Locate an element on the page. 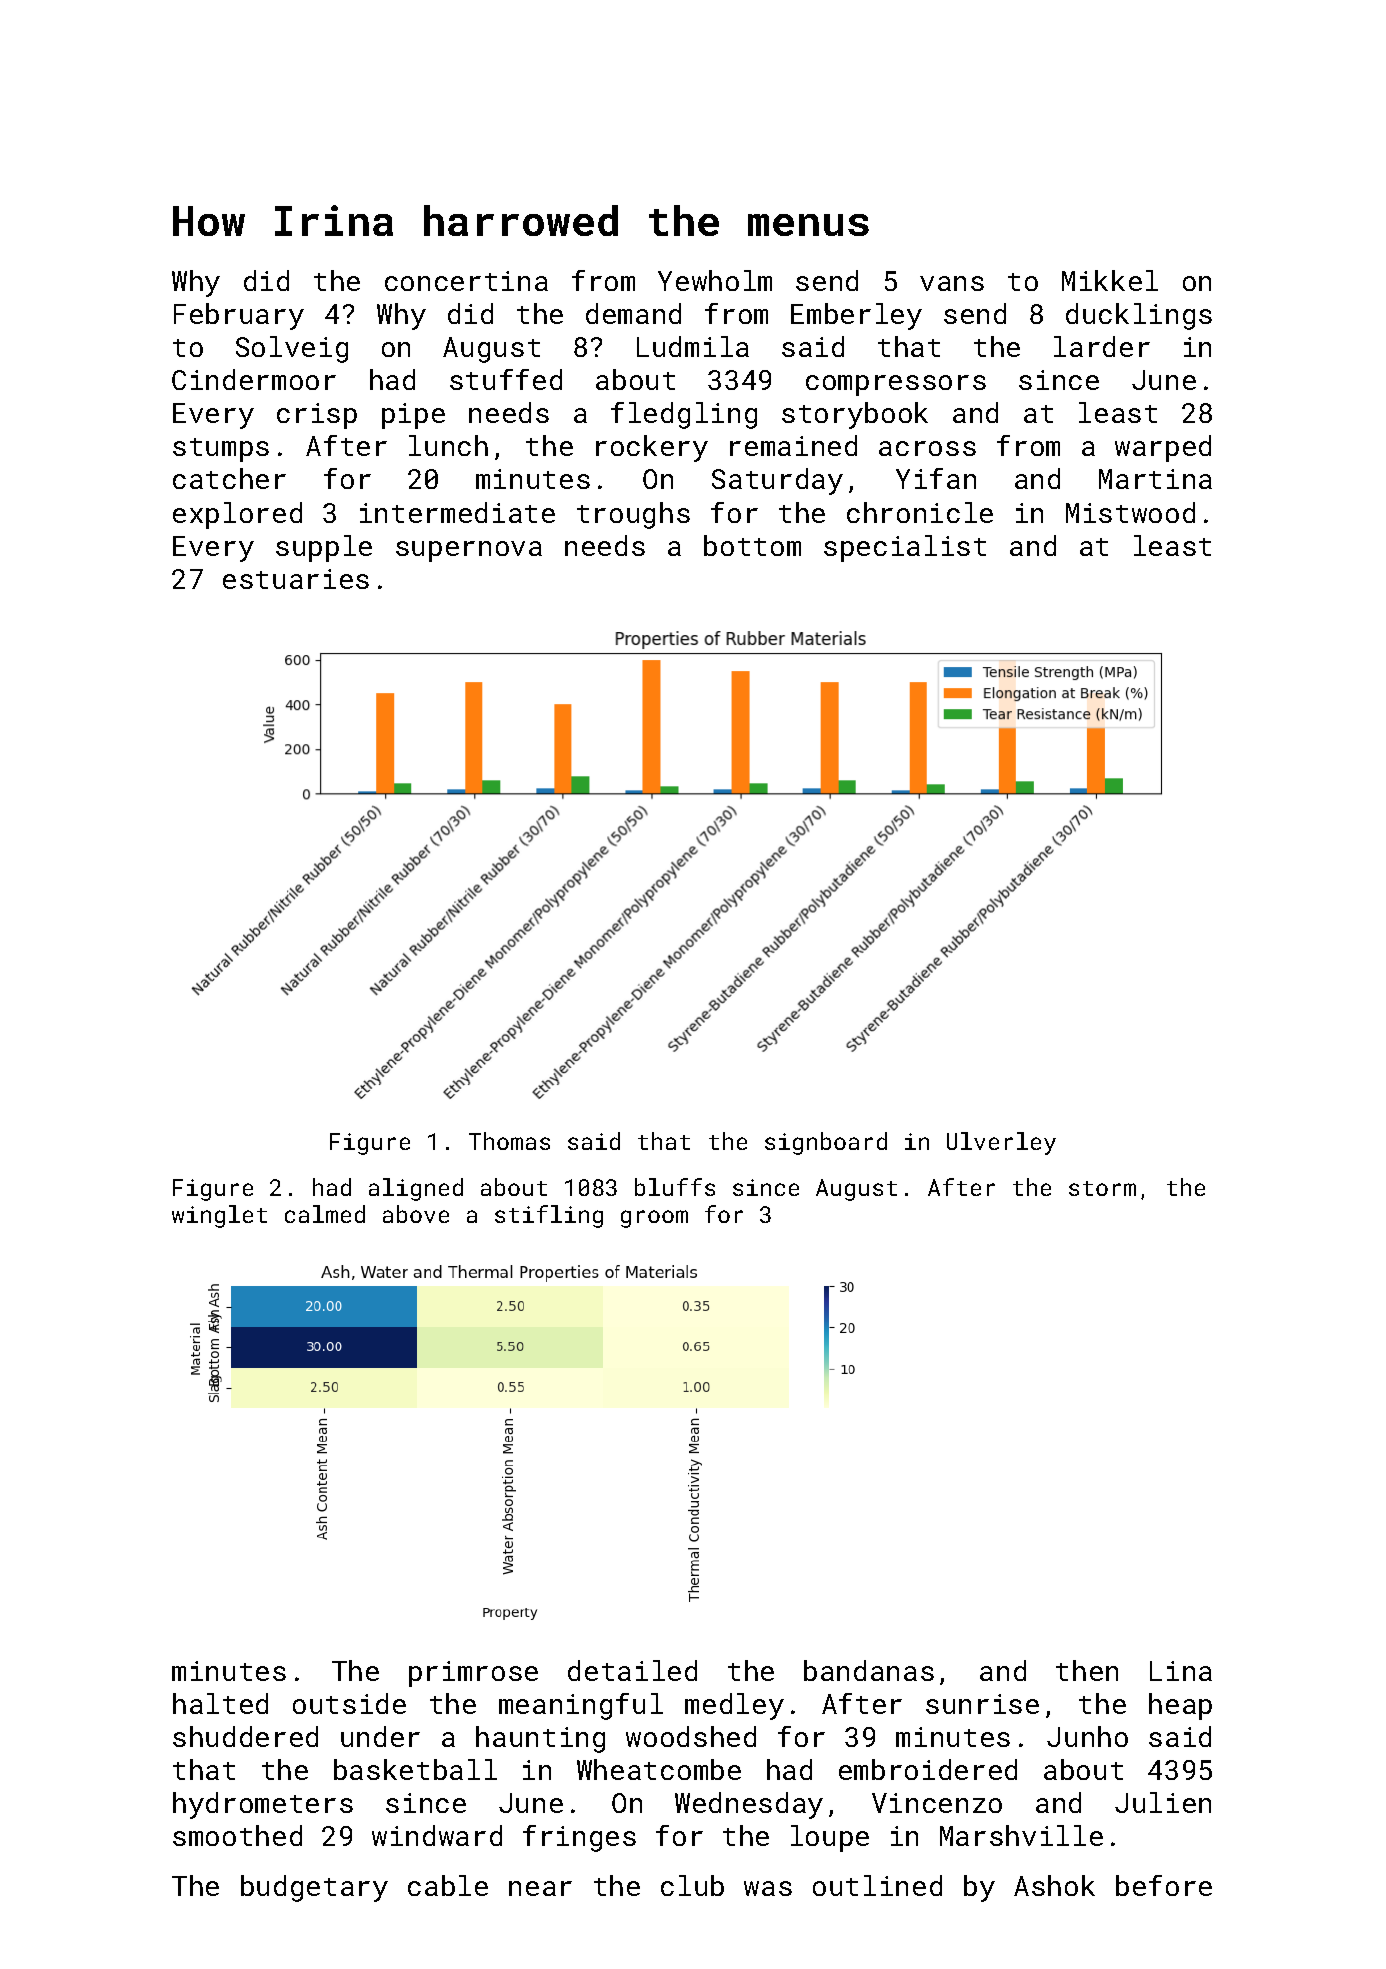  calmed is located at coordinates (325, 1214).
